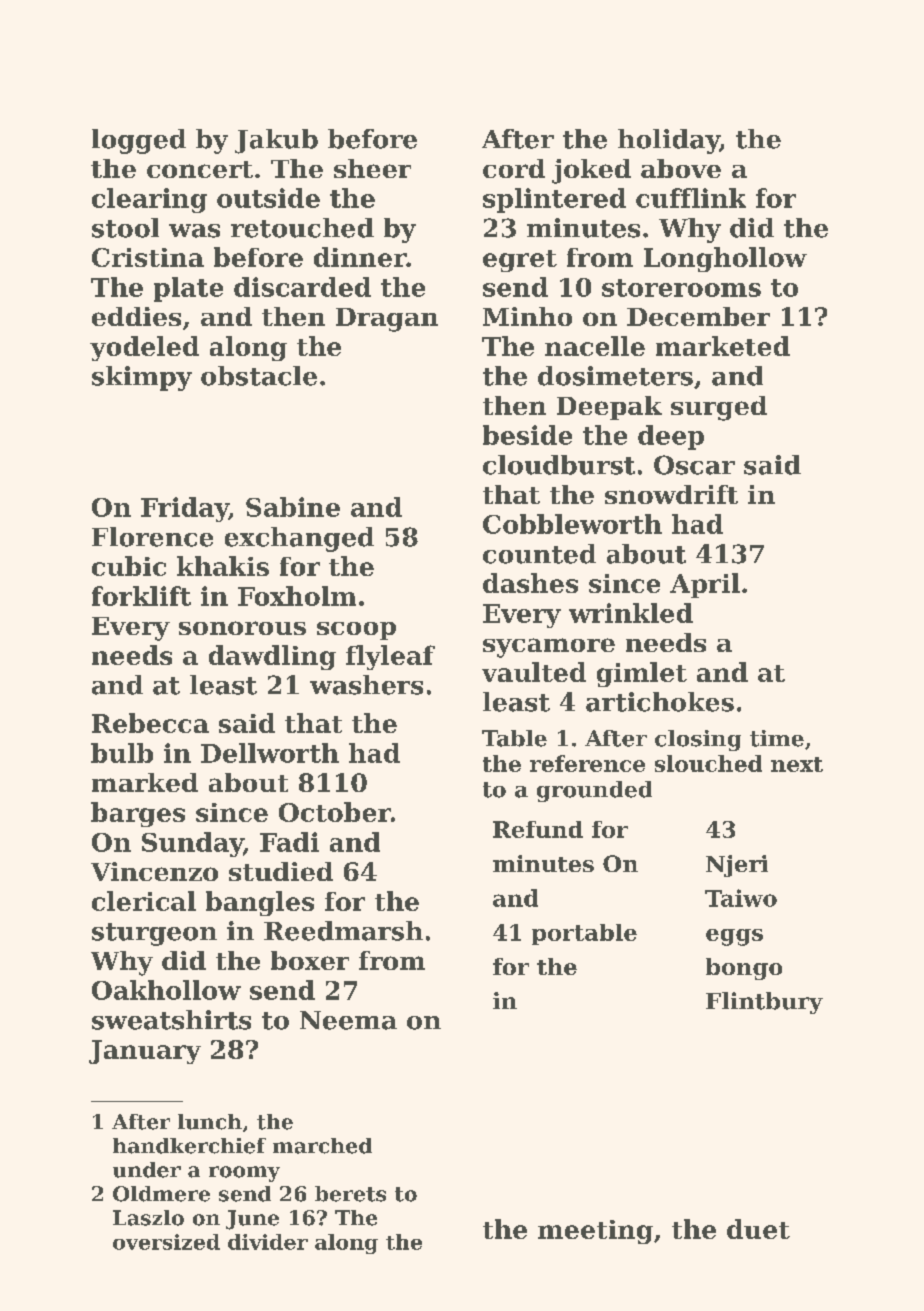 The width and height of the screenshot is (924, 1311). What do you see at coordinates (527, 316) in the screenshot?
I see `Minho` at bounding box center [527, 316].
